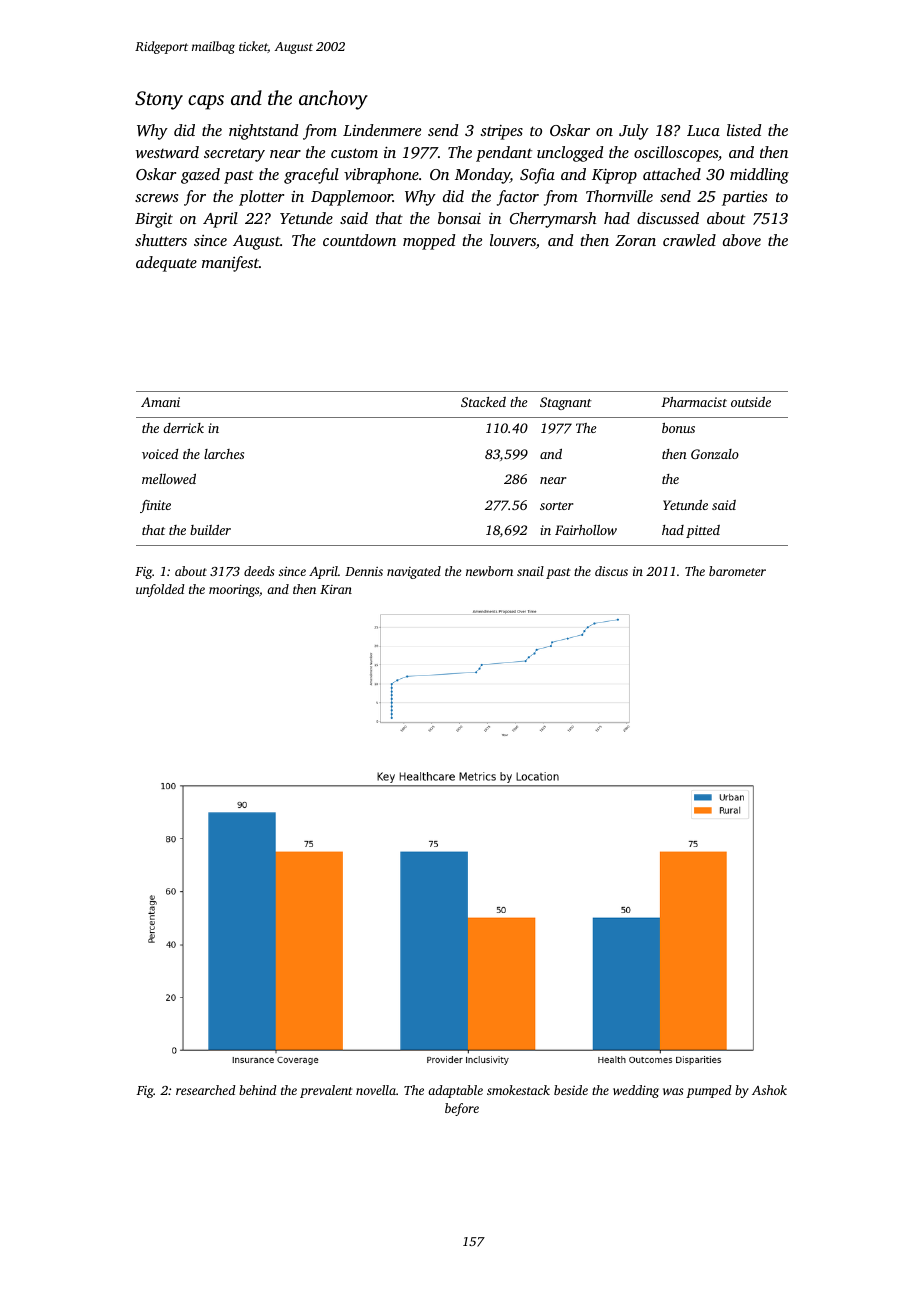  What do you see at coordinates (636, 1091) in the screenshot?
I see `wedding` at bounding box center [636, 1091].
